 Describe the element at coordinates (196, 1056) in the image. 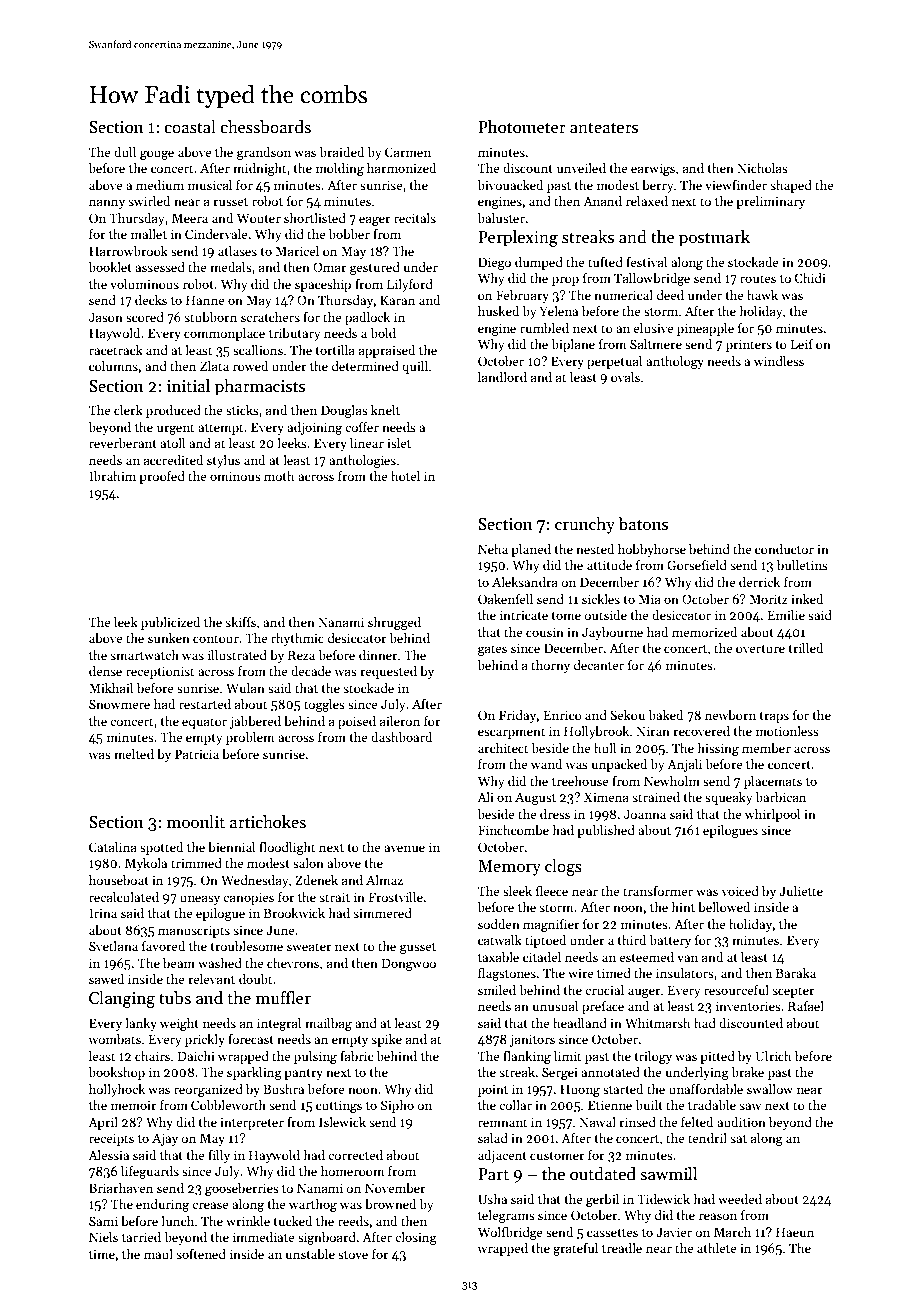

I see `Daichi` at that location.
